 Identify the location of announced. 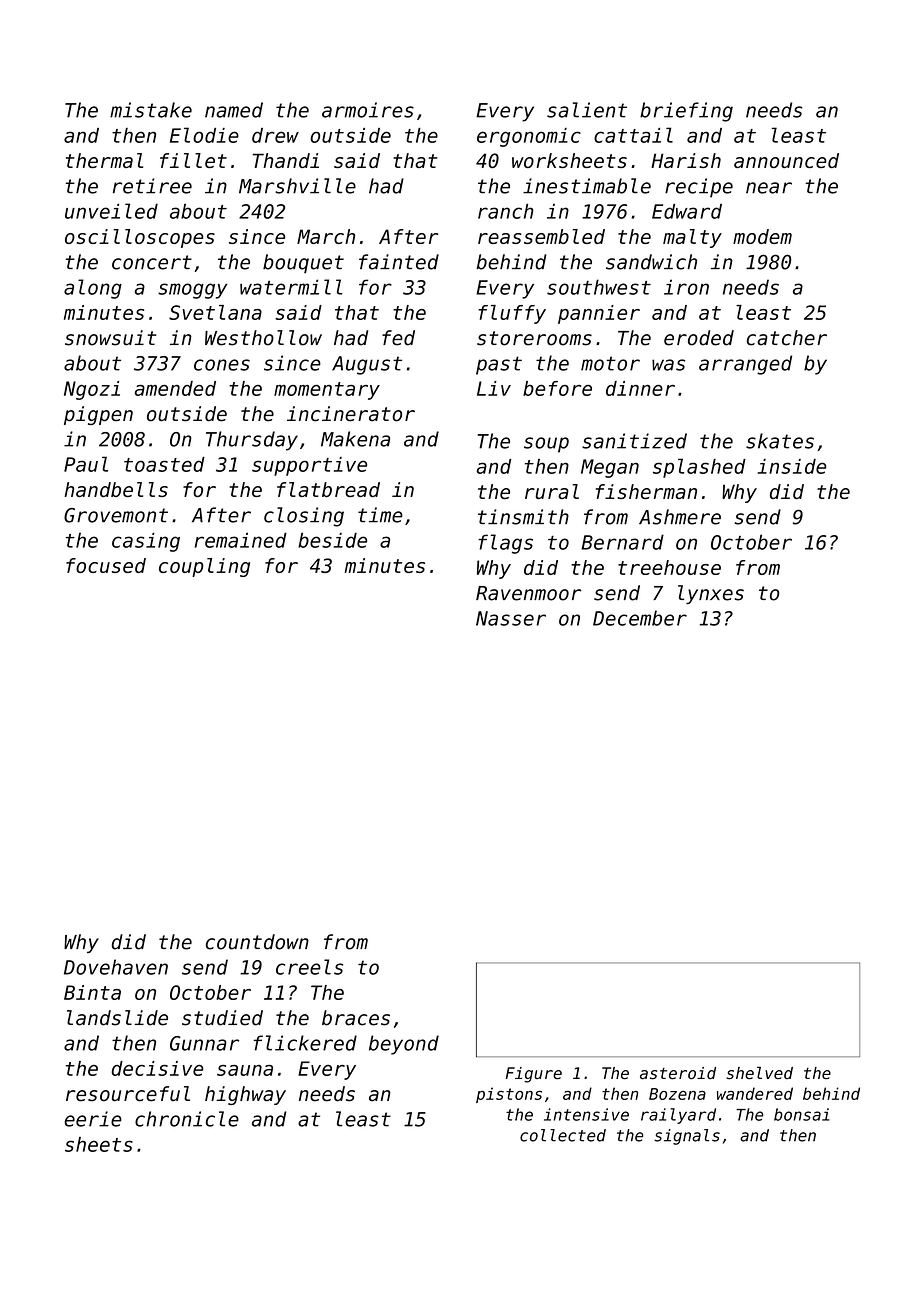
(786, 160).
